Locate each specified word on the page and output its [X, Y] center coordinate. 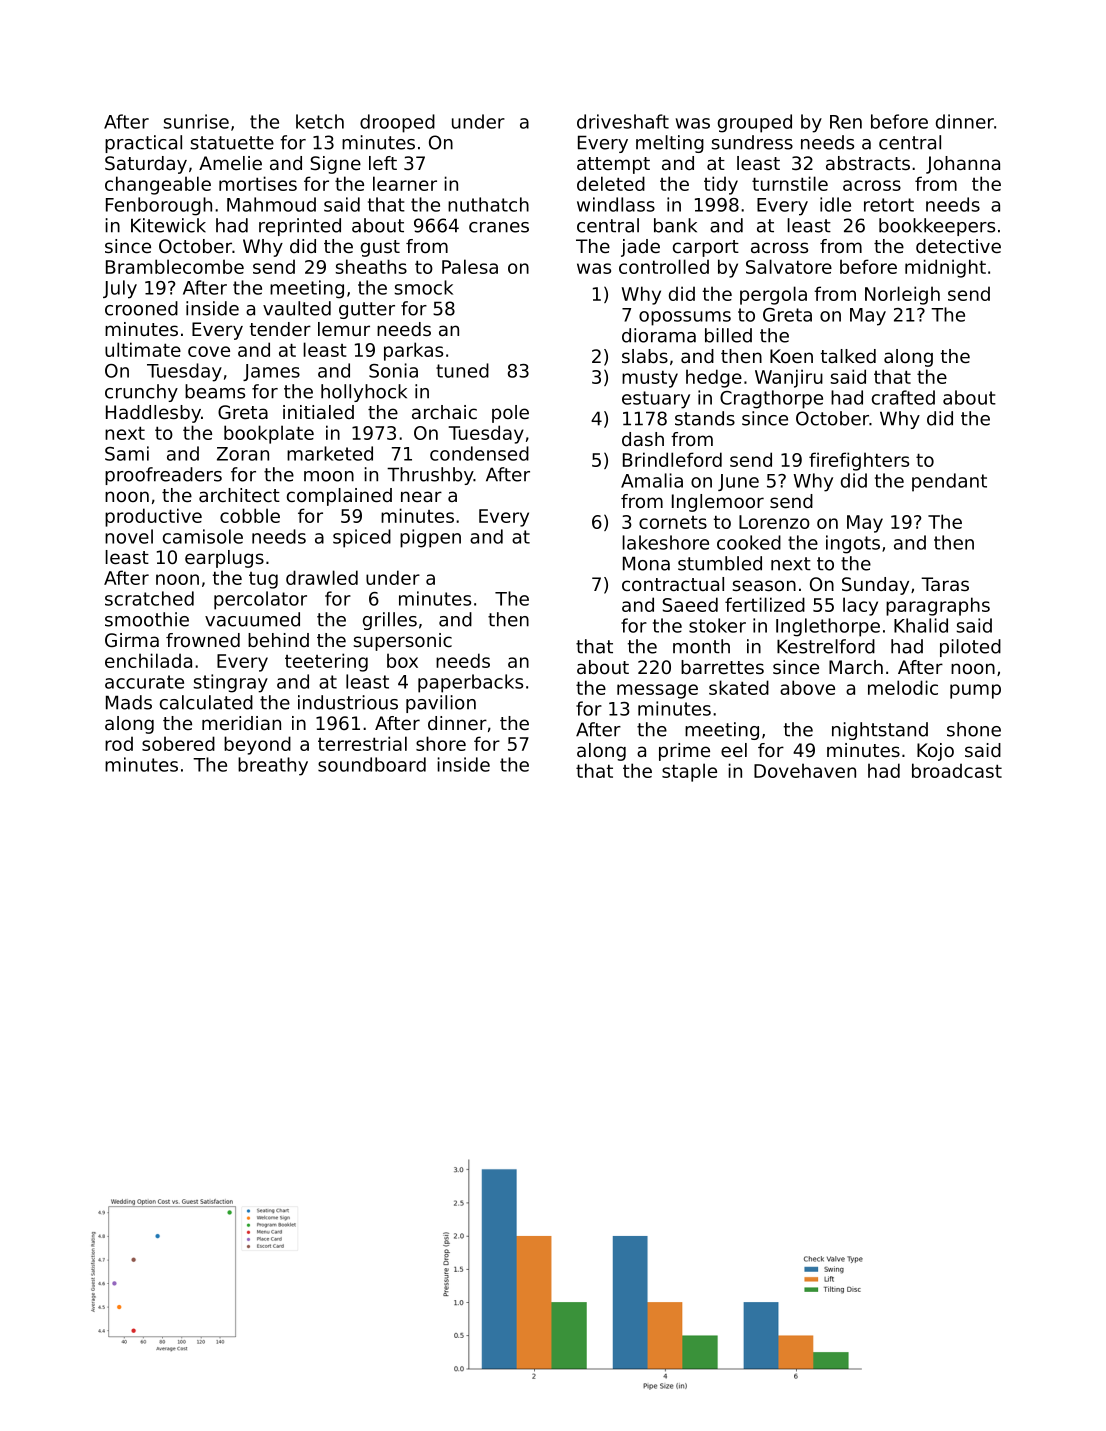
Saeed [690, 604]
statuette [232, 143]
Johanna [963, 165]
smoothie [147, 619]
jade [640, 248]
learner [405, 183]
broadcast [957, 770]
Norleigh [902, 295]
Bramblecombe [175, 266]
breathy [273, 766]
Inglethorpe [828, 627]
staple [689, 772]
